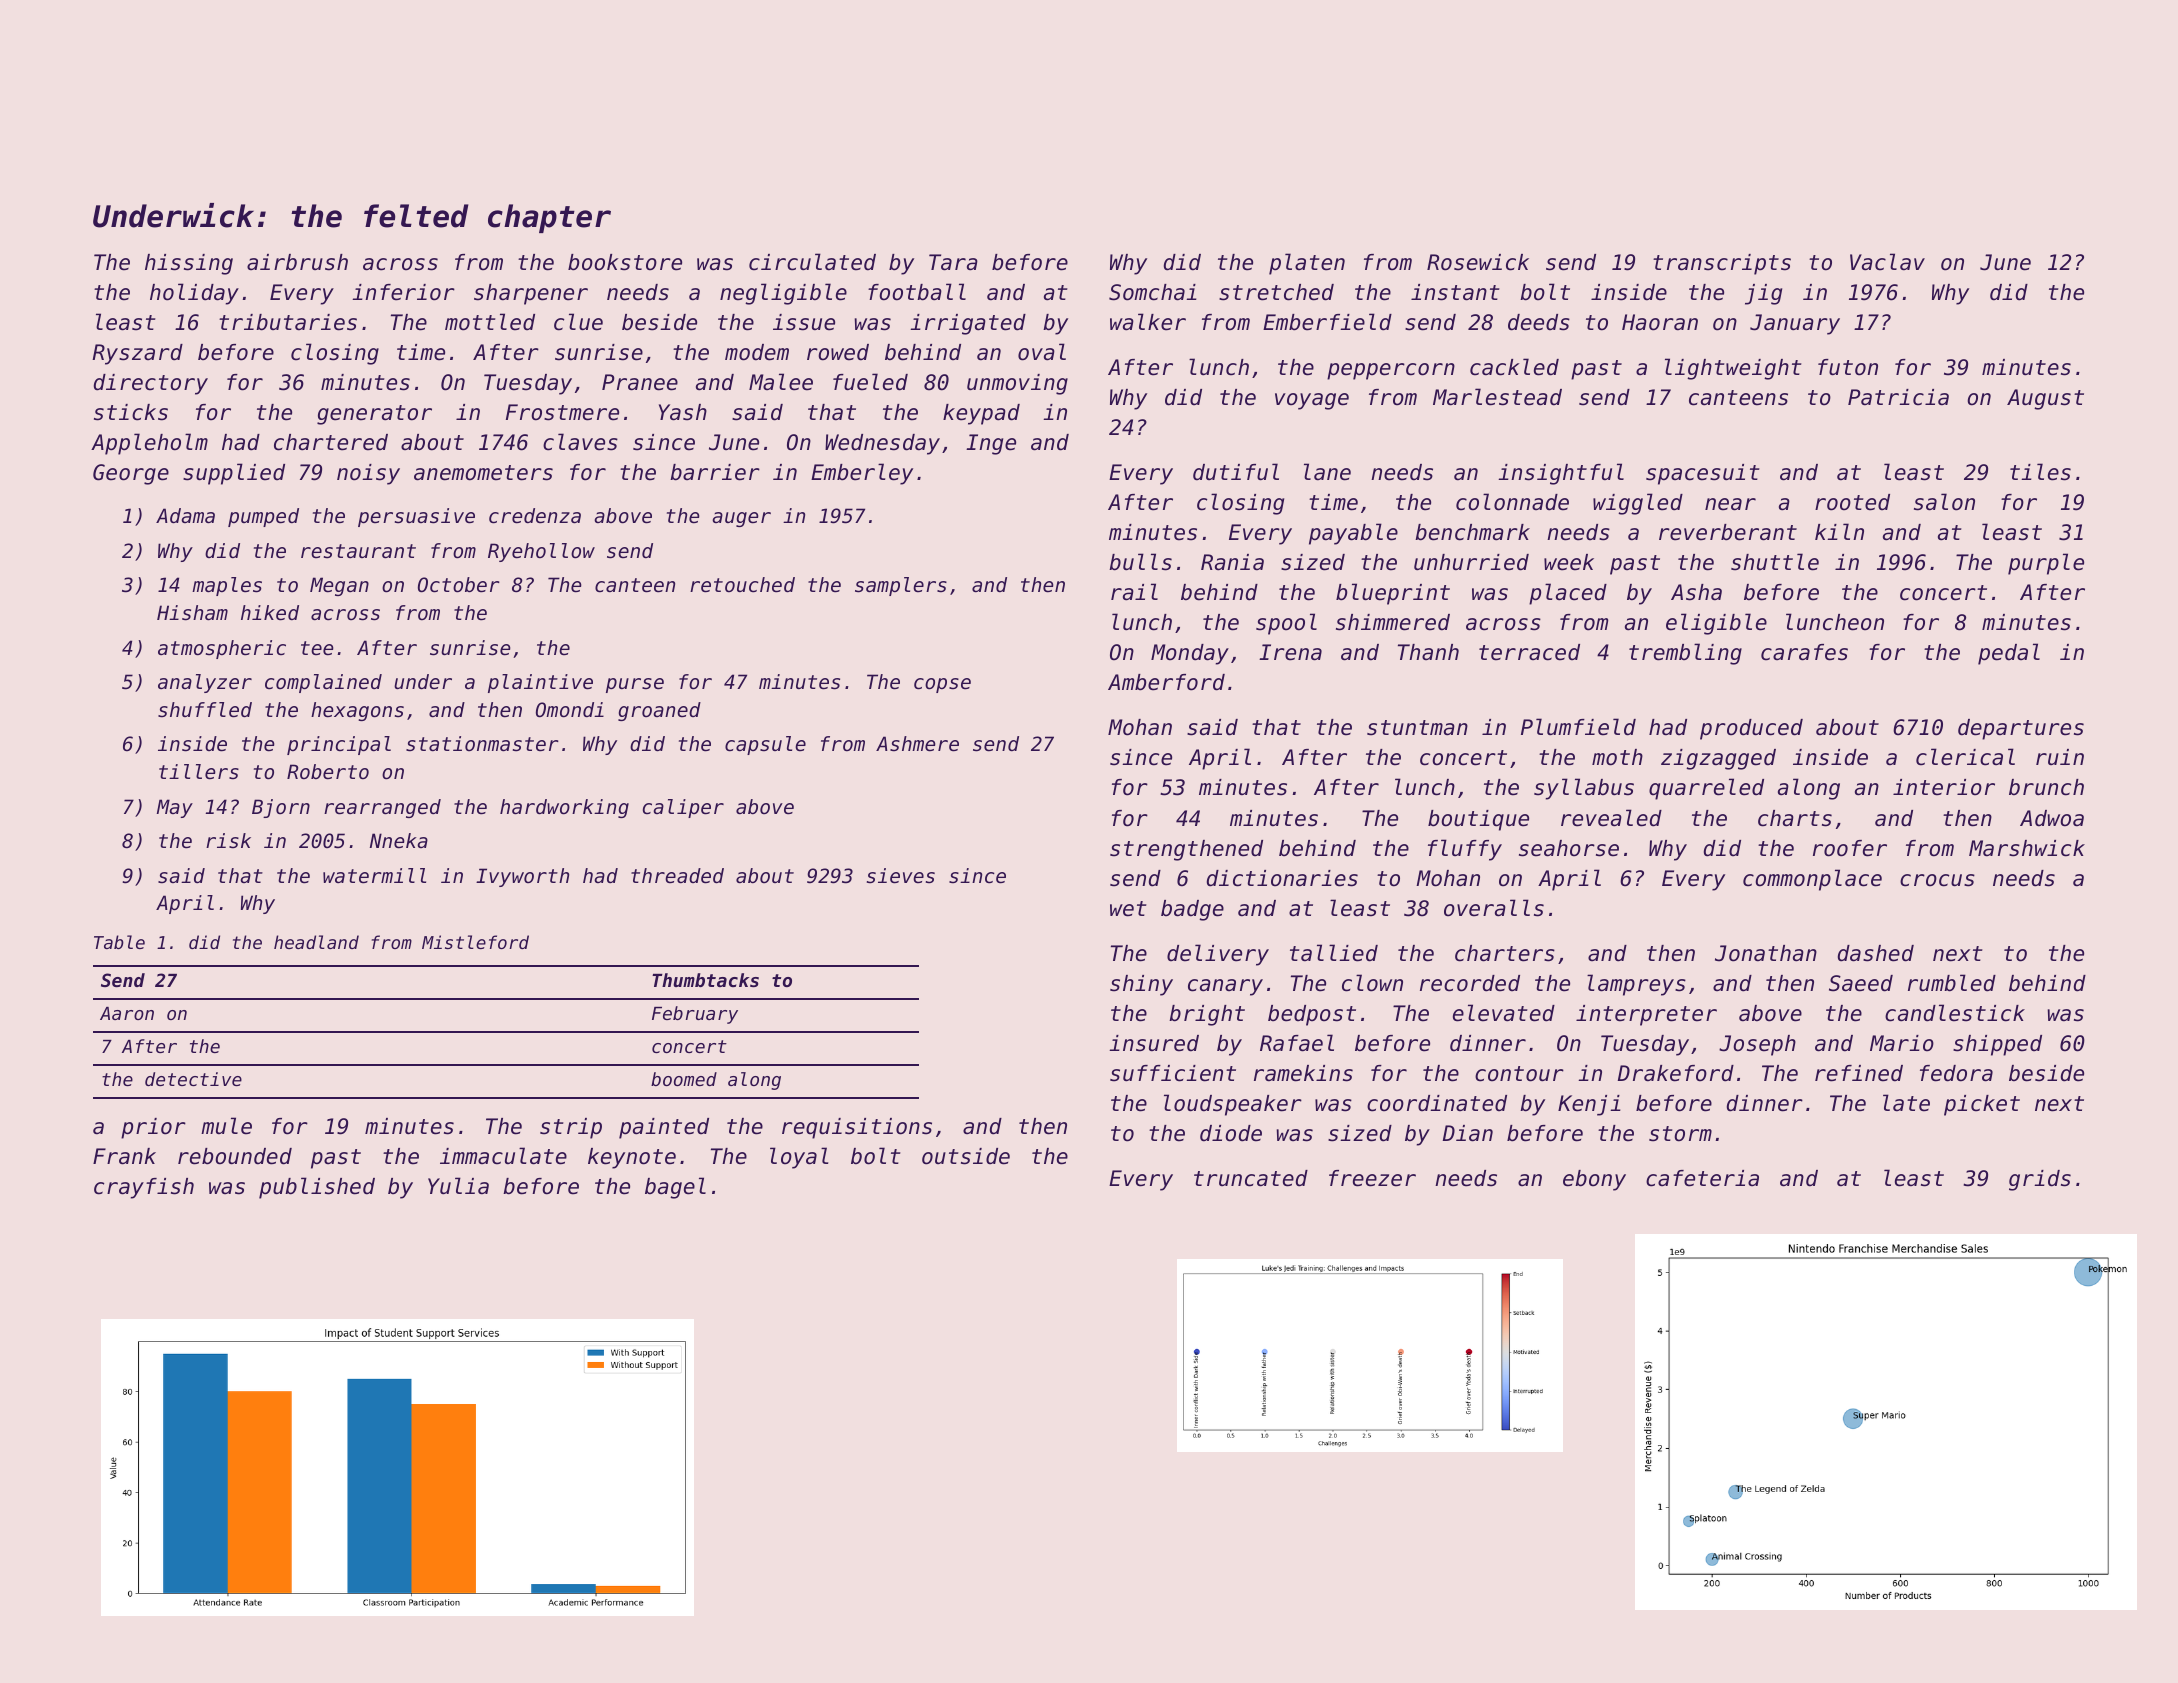  What do you see at coordinates (1887, 262) in the screenshot?
I see `Vaclav` at bounding box center [1887, 262].
